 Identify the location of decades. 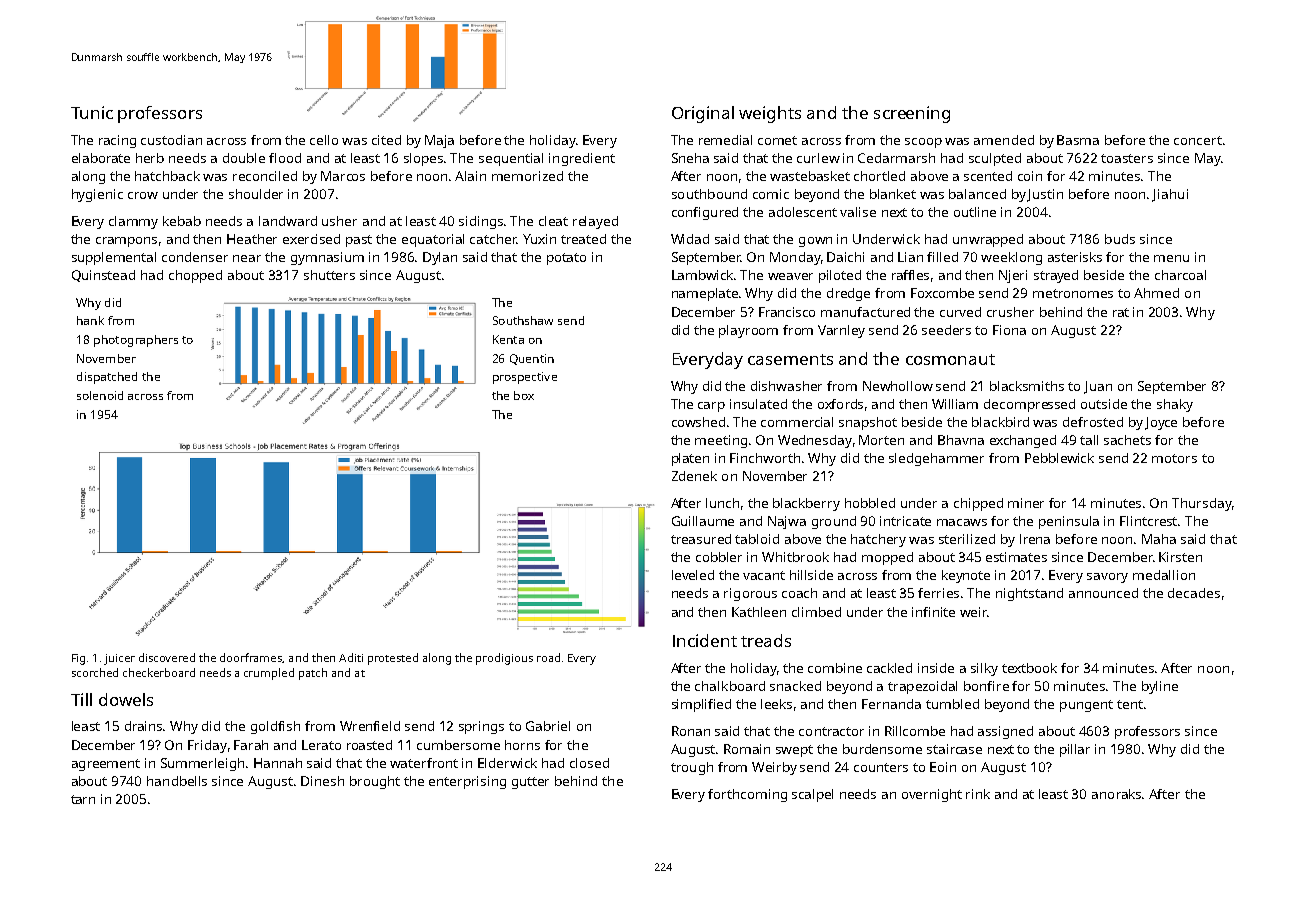
(1194, 593).
